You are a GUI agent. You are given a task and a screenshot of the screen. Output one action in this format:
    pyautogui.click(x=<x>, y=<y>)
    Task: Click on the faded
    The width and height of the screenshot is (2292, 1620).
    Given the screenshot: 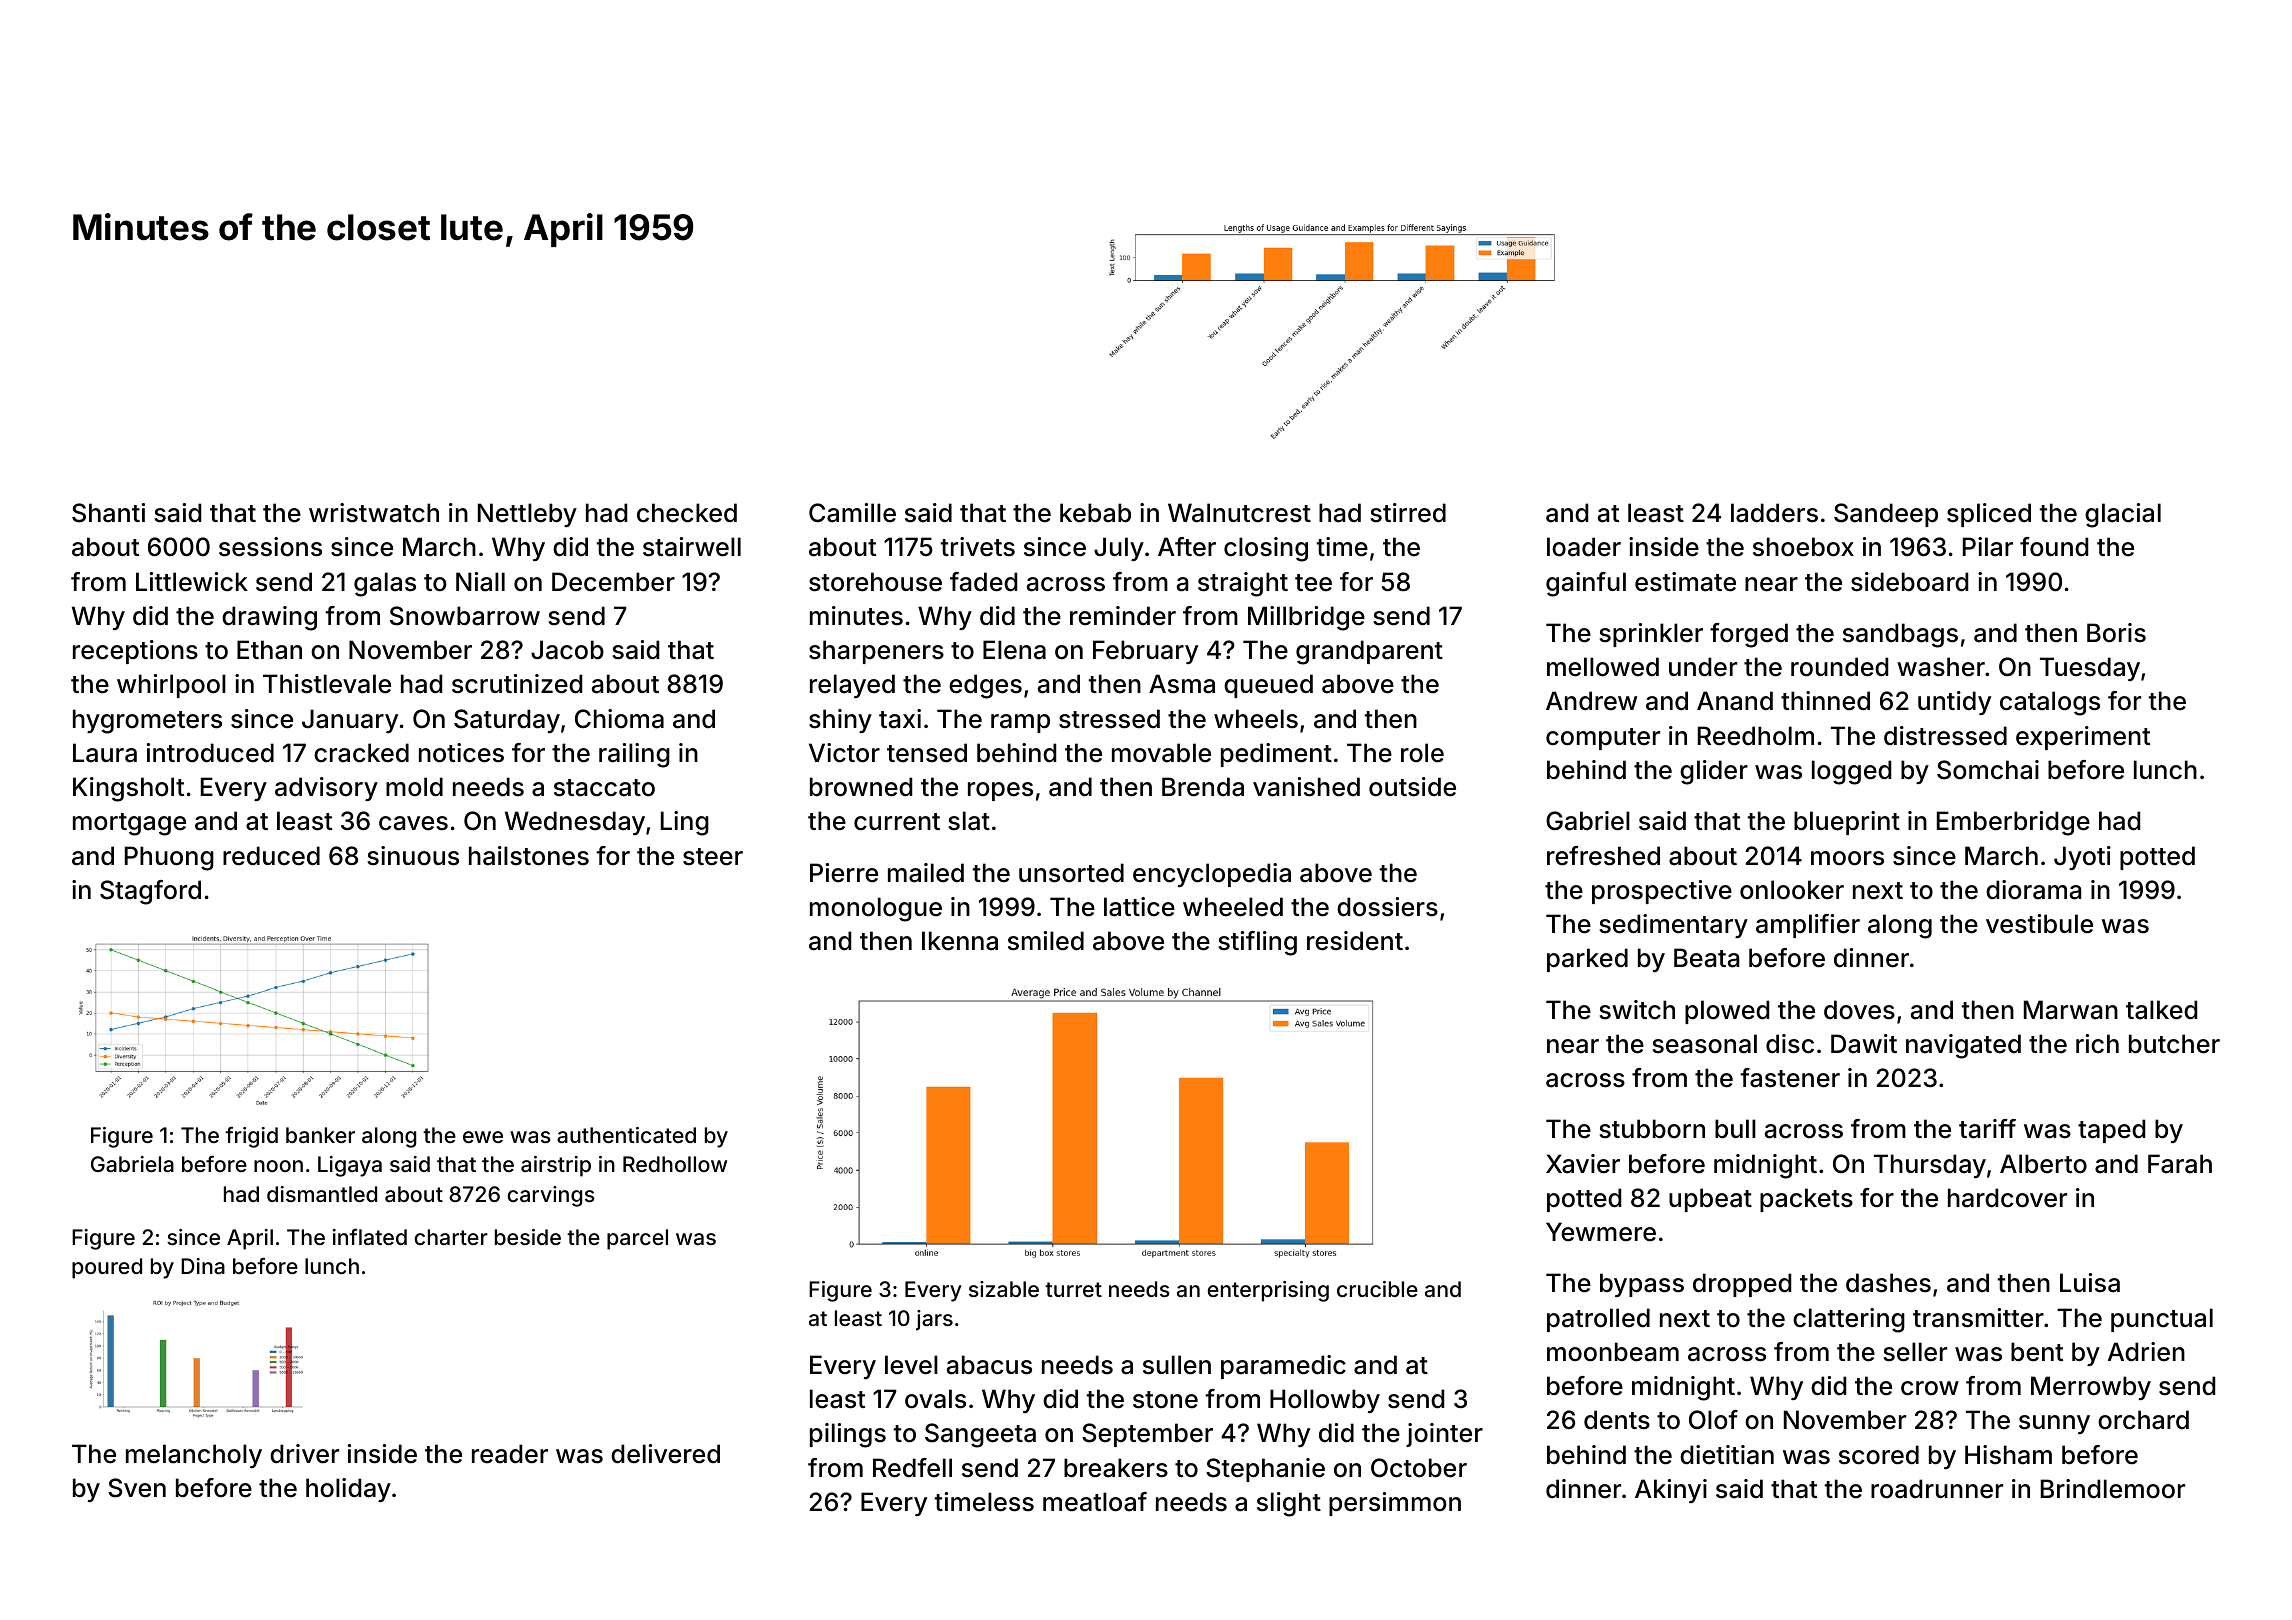 What is the action you would take?
    pyautogui.click(x=983, y=582)
